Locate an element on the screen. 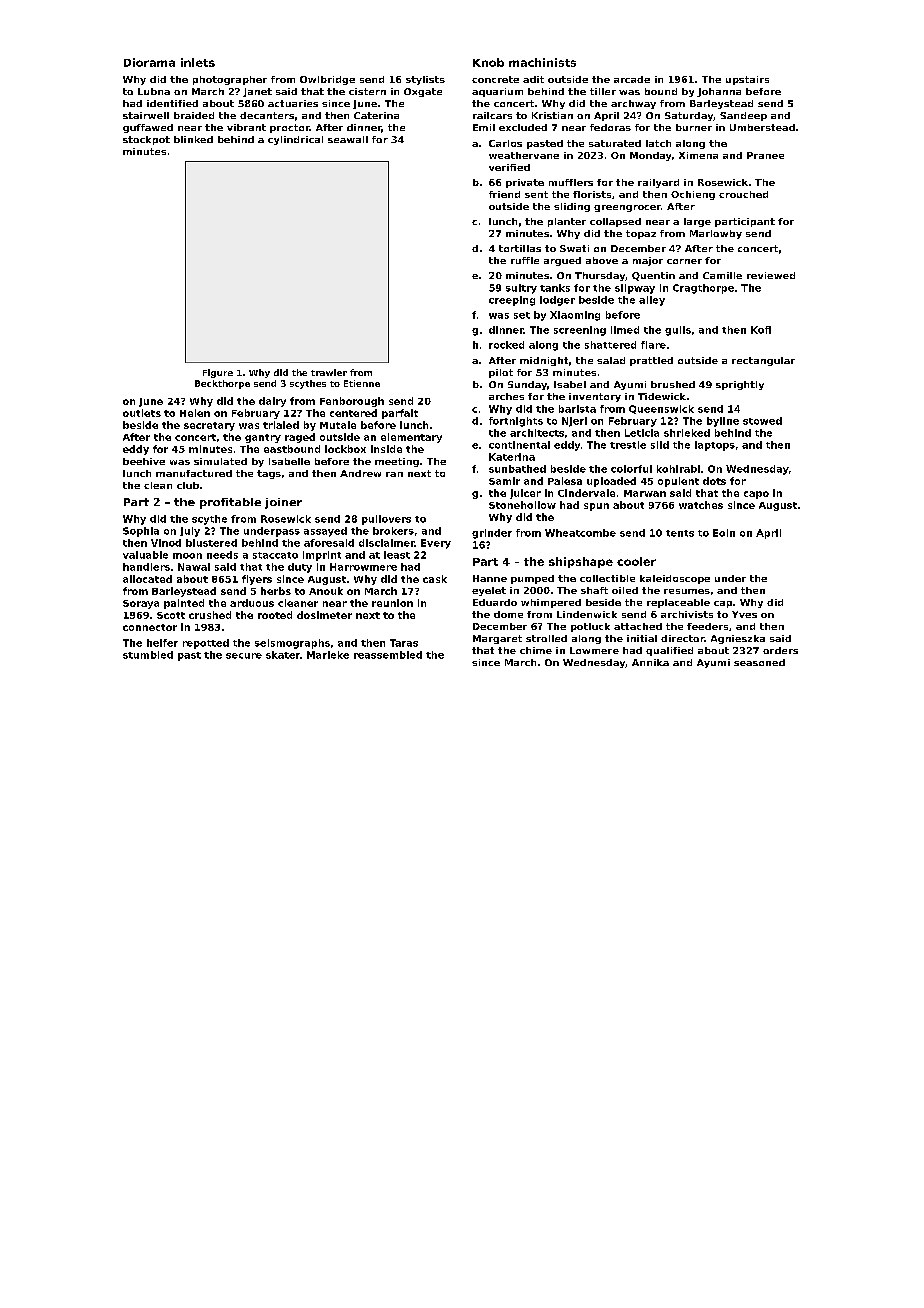  cistern is located at coordinates (367, 91).
